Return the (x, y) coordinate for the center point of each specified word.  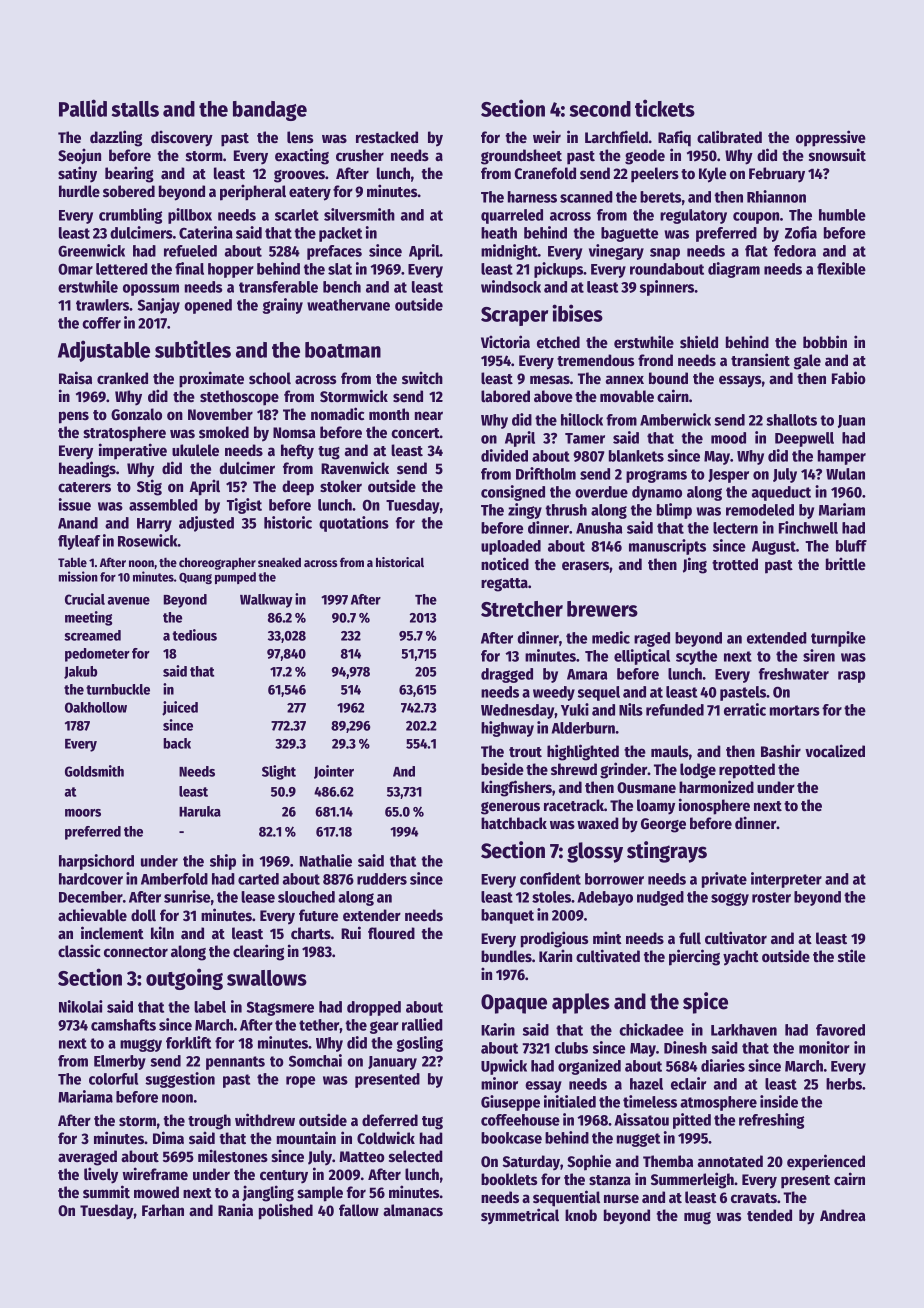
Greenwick (91, 250)
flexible (841, 268)
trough (209, 1122)
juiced (180, 708)
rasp (851, 677)
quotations (354, 524)
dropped (374, 1008)
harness (532, 197)
